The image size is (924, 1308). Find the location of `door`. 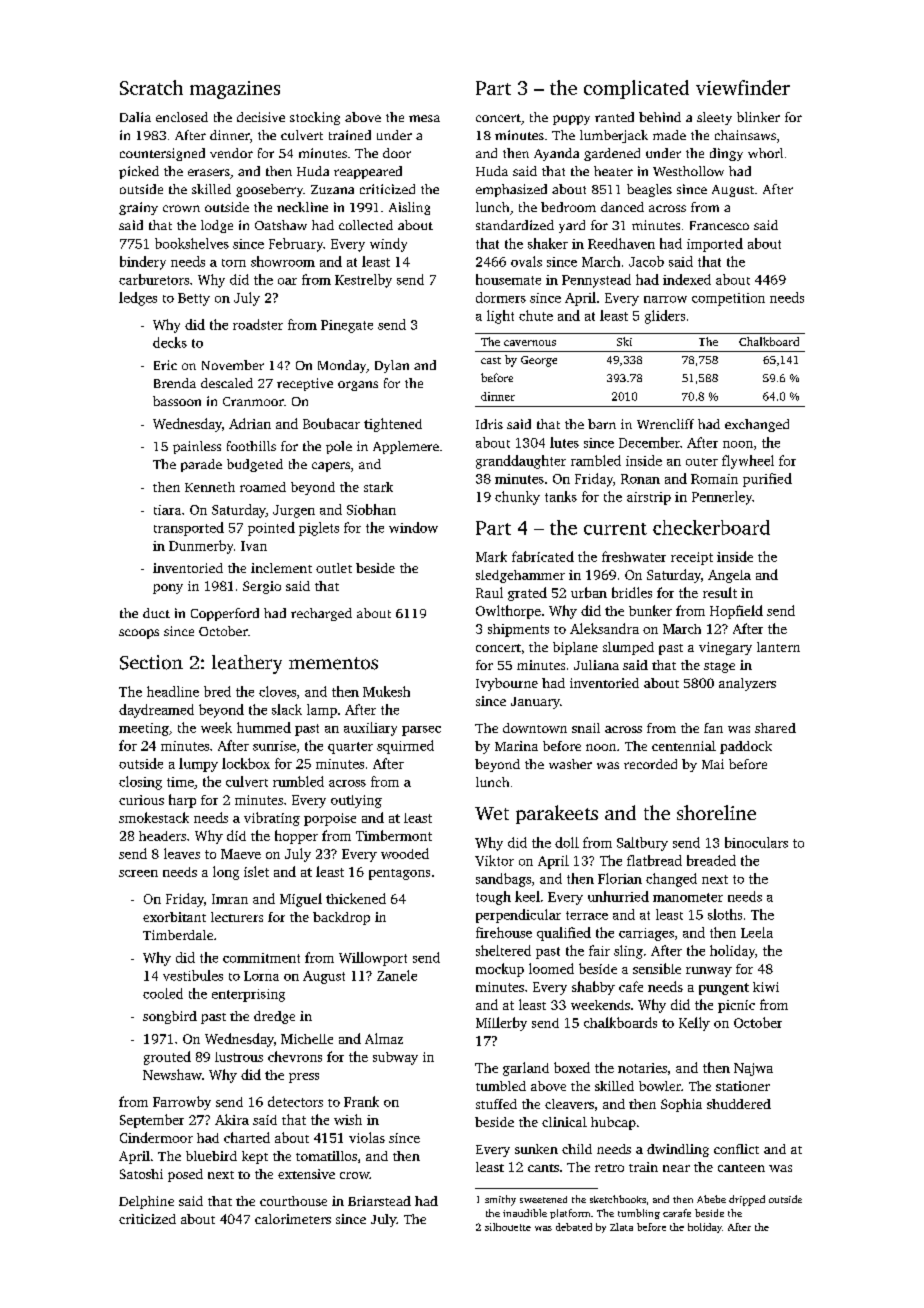

door is located at coordinates (397, 153).
